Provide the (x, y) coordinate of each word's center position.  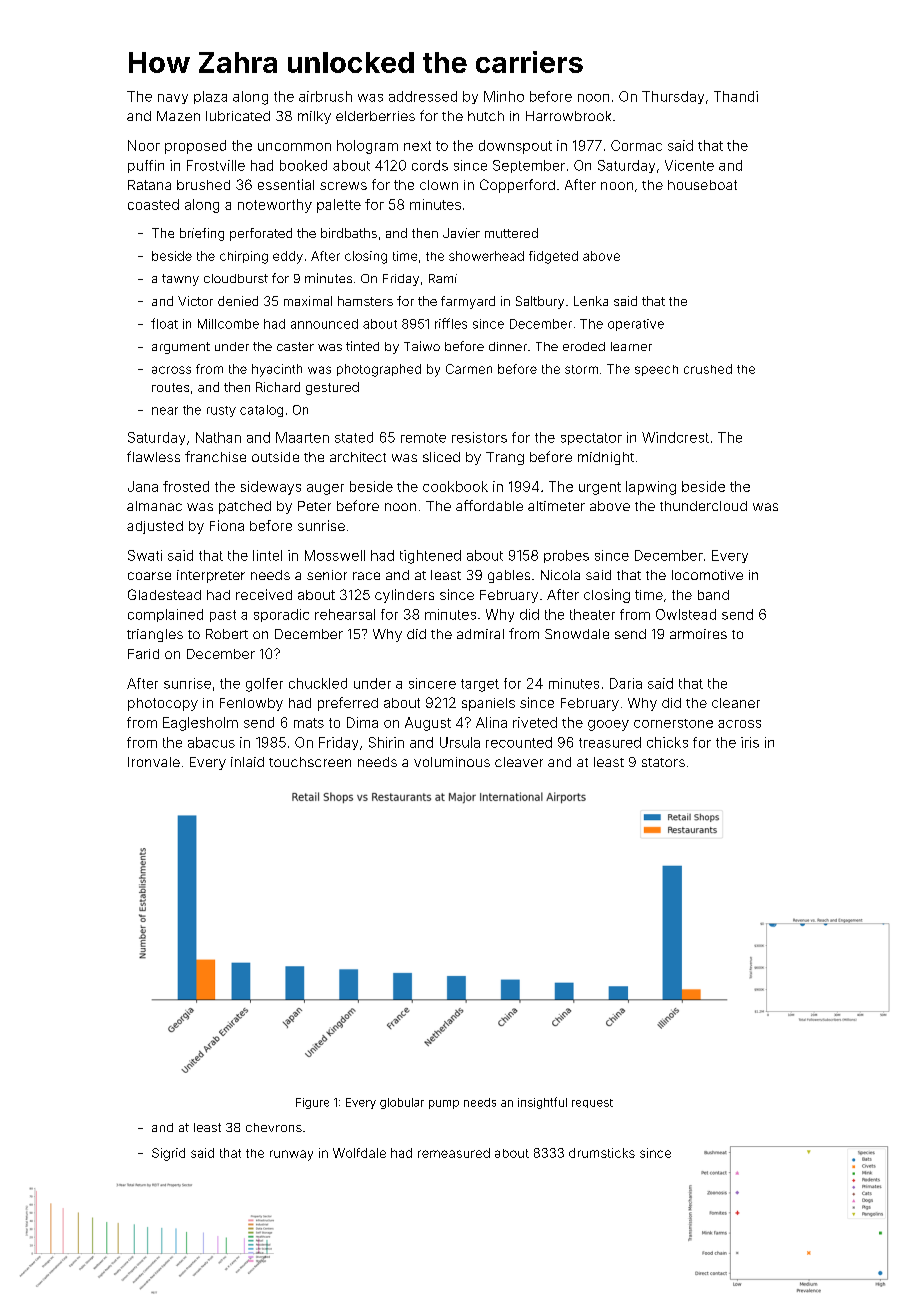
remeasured (454, 1153)
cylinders (404, 596)
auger (325, 489)
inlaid (247, 762)
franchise (215, 456)
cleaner (736, 703)
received (264, 594)
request (592, 1103)
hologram (367, 147)
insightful (542, 1103)
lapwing (651, 488)
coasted (153, 204)
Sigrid (168, 1154)
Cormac (636, 145)
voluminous (452, 762)
